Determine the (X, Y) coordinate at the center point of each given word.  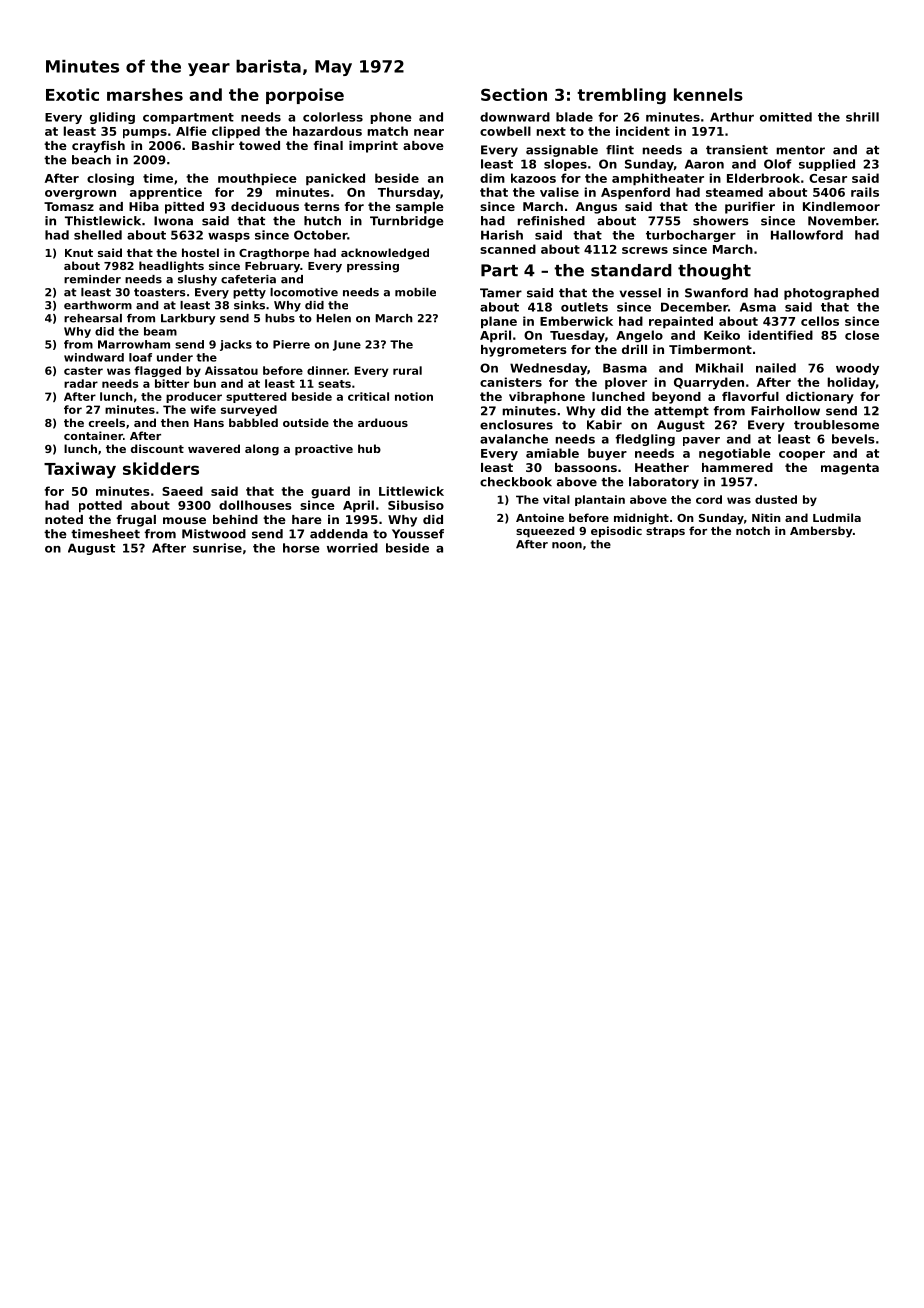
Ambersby (821, 532)
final (328, 145)
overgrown (80, 195)
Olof (778, 164)
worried (352, 548)
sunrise (217, 548)
